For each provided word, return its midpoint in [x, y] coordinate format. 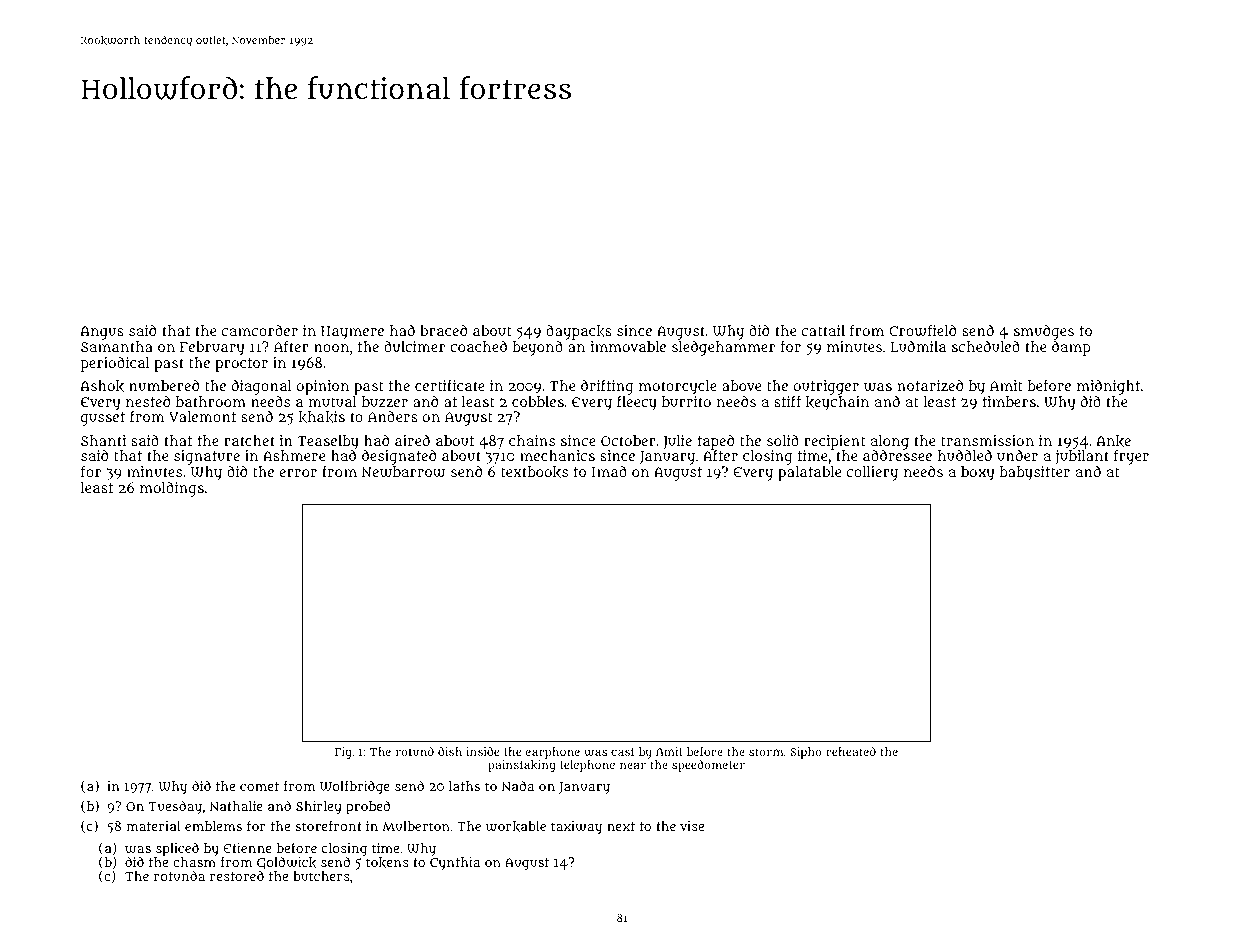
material [154, 826]
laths [464, 786]
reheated [851, 751]
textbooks [534, 472]
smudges [1044, 332]
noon [331, 348]
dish [450, 751]
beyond [538, 348]
